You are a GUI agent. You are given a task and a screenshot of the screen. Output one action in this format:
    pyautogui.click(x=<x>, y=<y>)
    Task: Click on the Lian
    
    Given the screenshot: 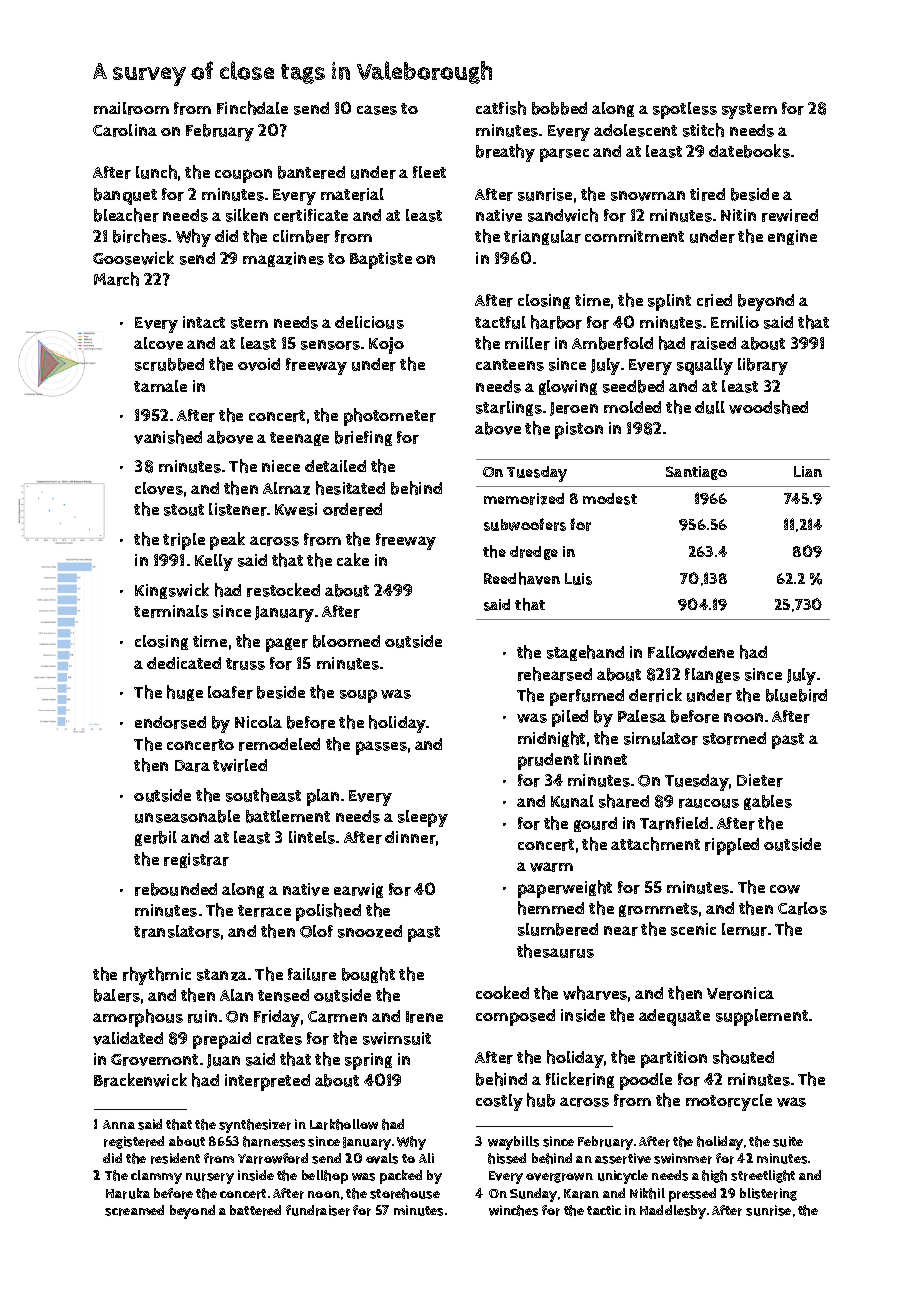 What is the action you would take?
    pyautogui.click(x=808, y=471)
